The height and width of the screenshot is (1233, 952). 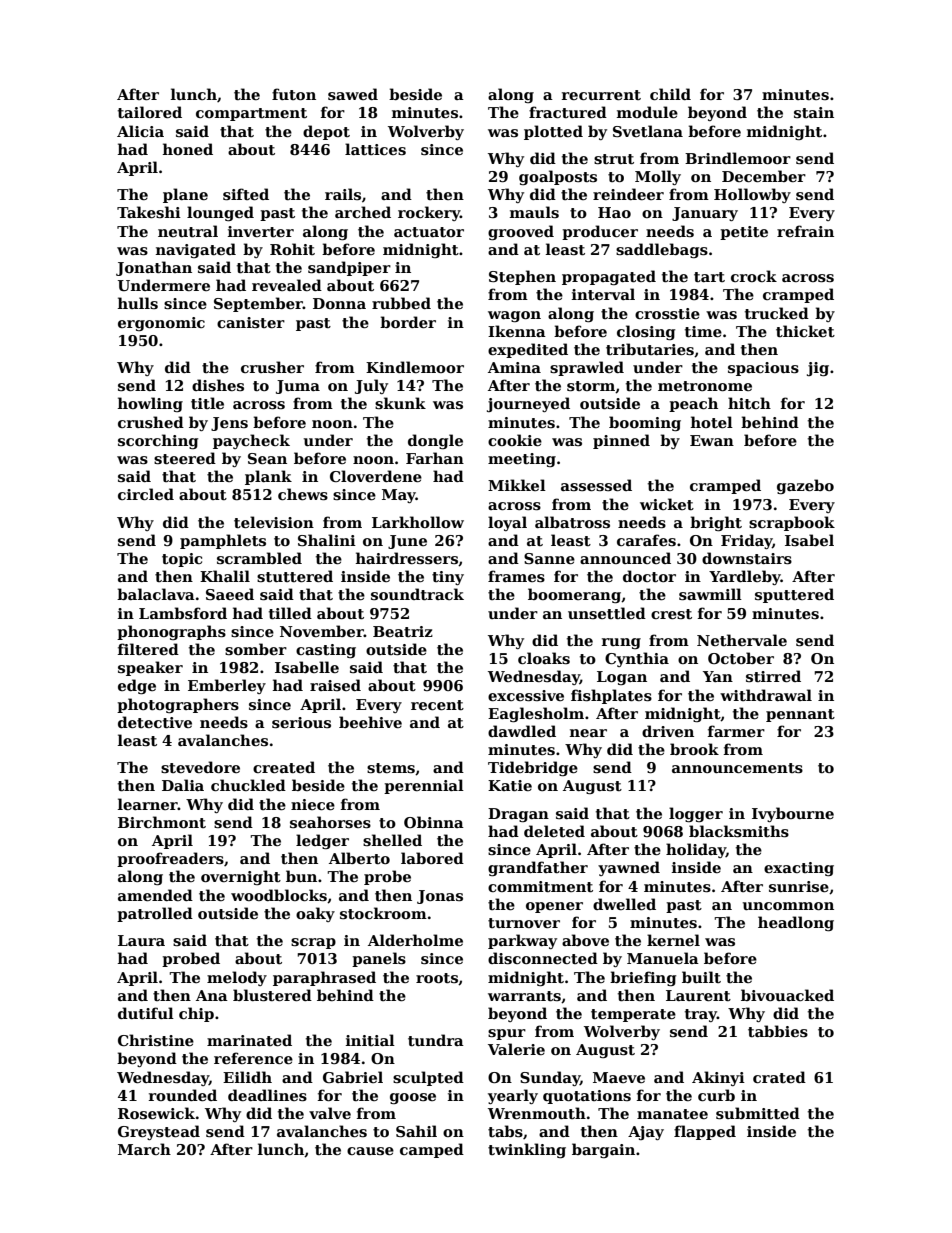 I want to click on driven, so click(x=668, y=731).
